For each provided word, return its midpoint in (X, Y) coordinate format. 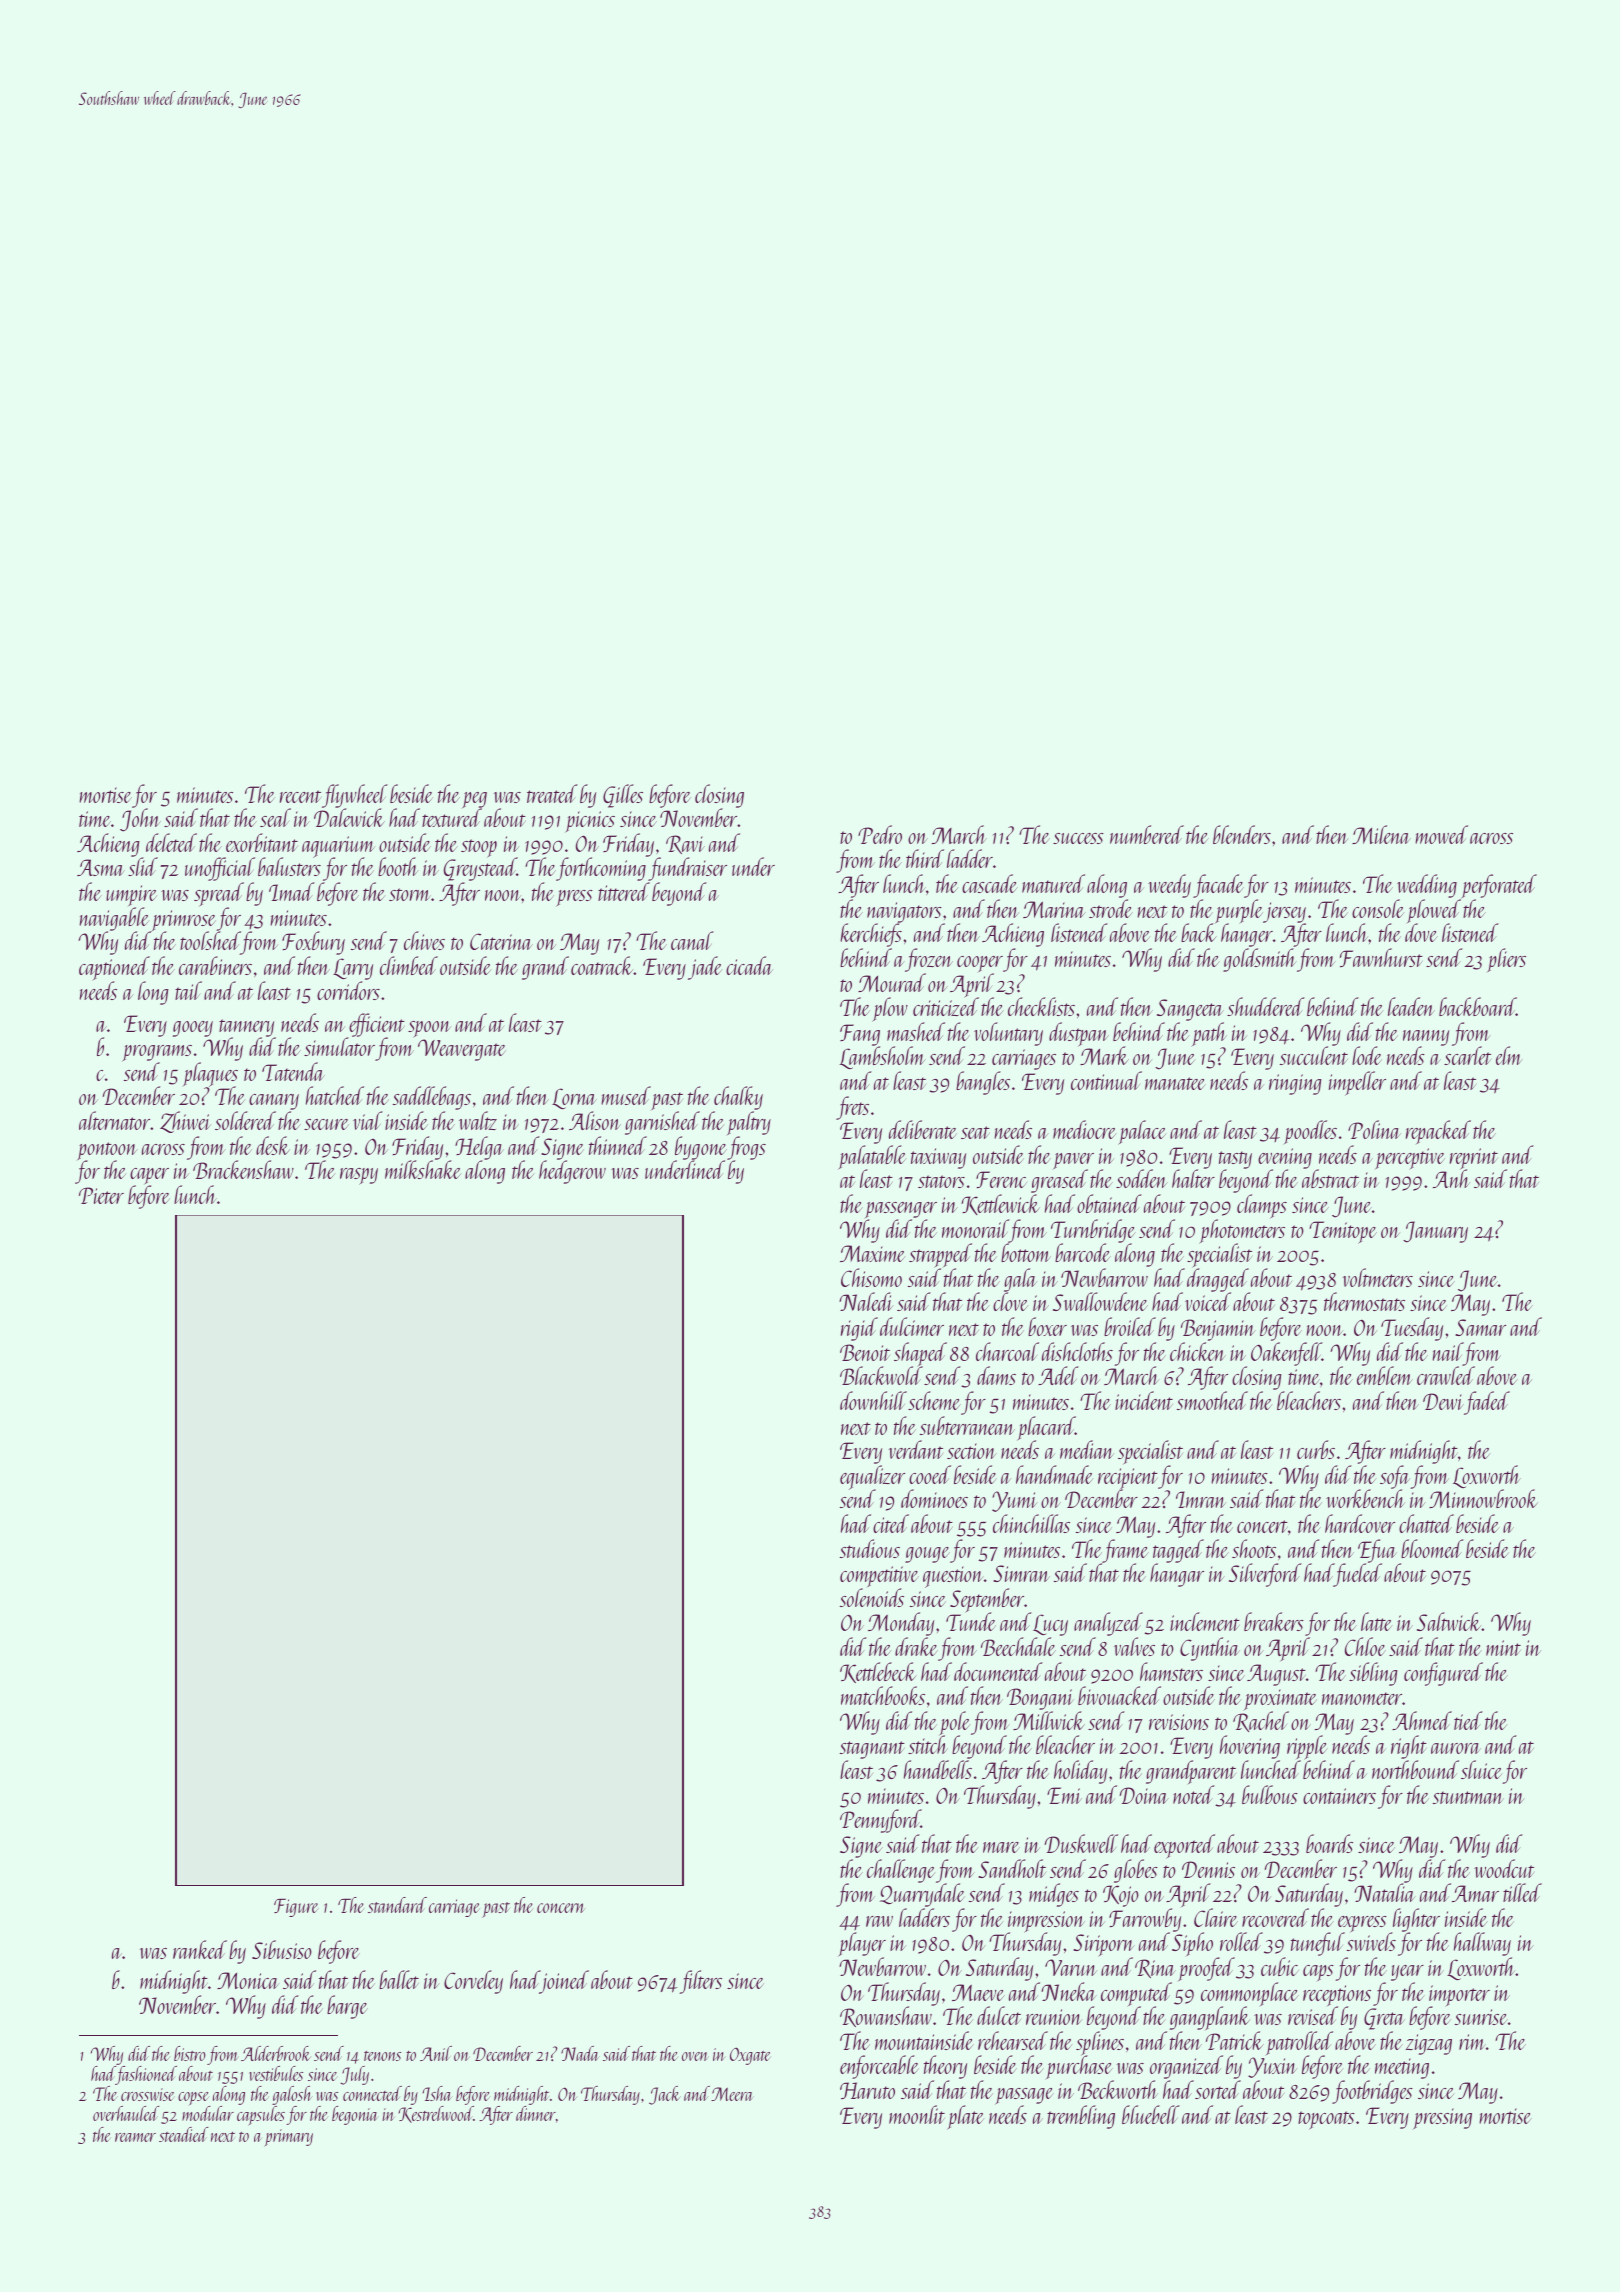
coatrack (602, 965)
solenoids (872, 1598)
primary (288, 2138)
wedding (1427, 886)
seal (275, 817)
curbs (1316, 1449)
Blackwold (881, 1376)
